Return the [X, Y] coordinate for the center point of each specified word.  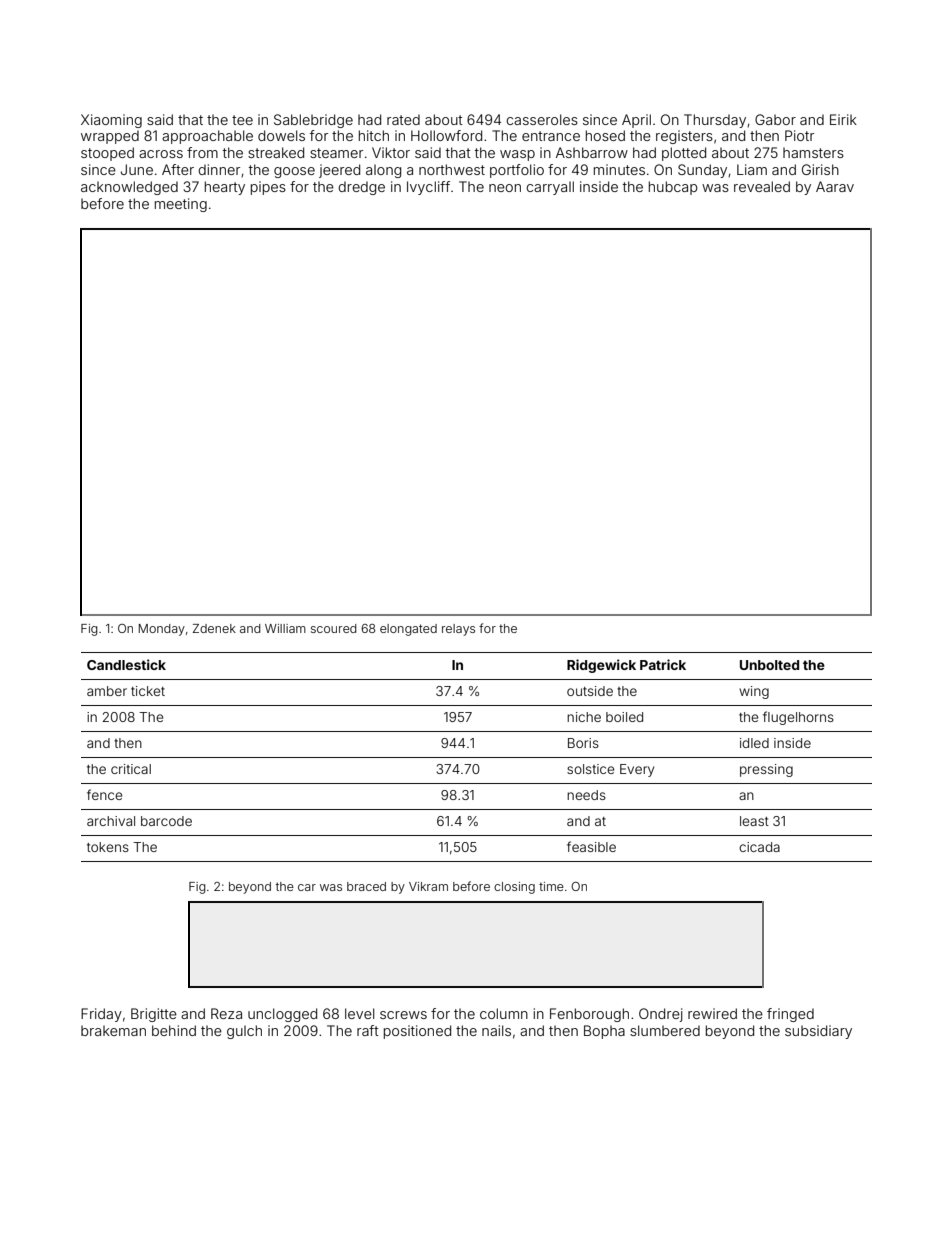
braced [366, 886]
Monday [162, 630]
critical [131, 769]
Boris [583, 743]
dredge [361, 188]
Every [637, 770]
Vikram [428, 886]
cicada [759, 847]
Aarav [835, 186]
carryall [550, 188]
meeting [181, 205]
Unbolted [769, 665]
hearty [225, 188]
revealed [762, 186]
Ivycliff [428, 188]
